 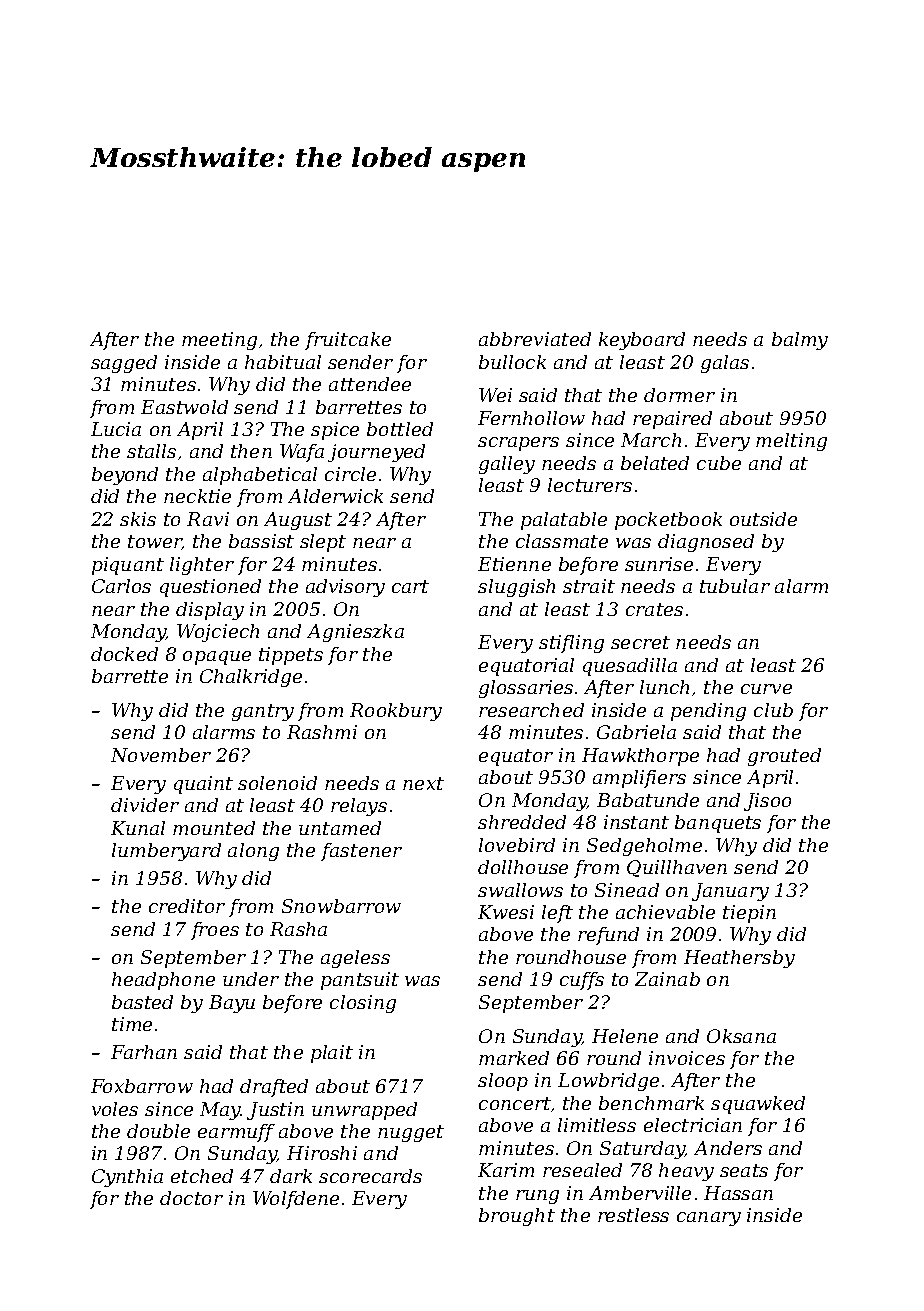 What do you see at coordinates (535, 339) in the screenshot?
I see `abbreviated` at bounding box center [535, 339].
